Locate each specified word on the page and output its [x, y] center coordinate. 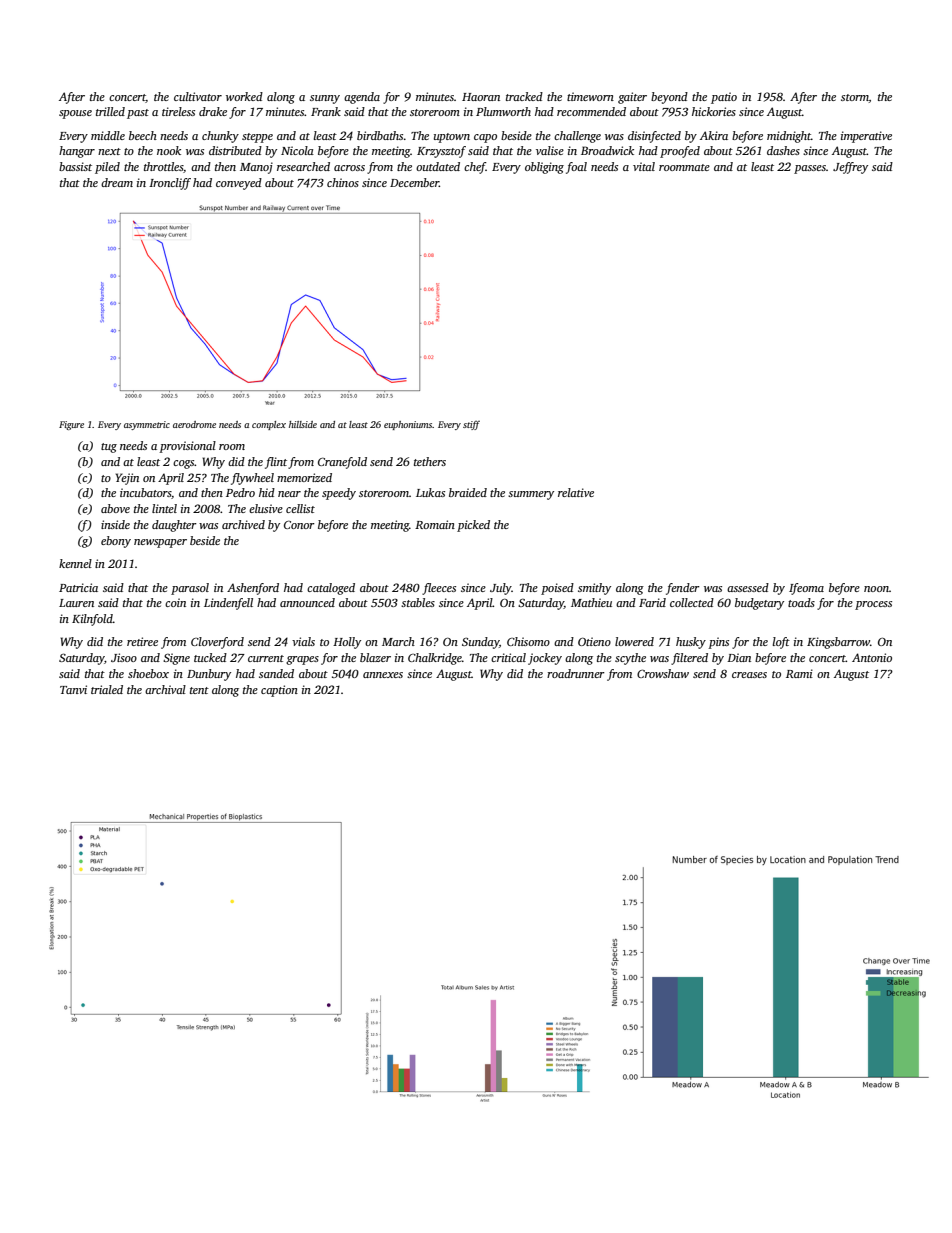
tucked [210, 657]
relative [576, 492]
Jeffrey [850, 168]
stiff [471, 425]
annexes [383, 675]
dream [117, 182]
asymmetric [147, 425]
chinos [343, 182]
